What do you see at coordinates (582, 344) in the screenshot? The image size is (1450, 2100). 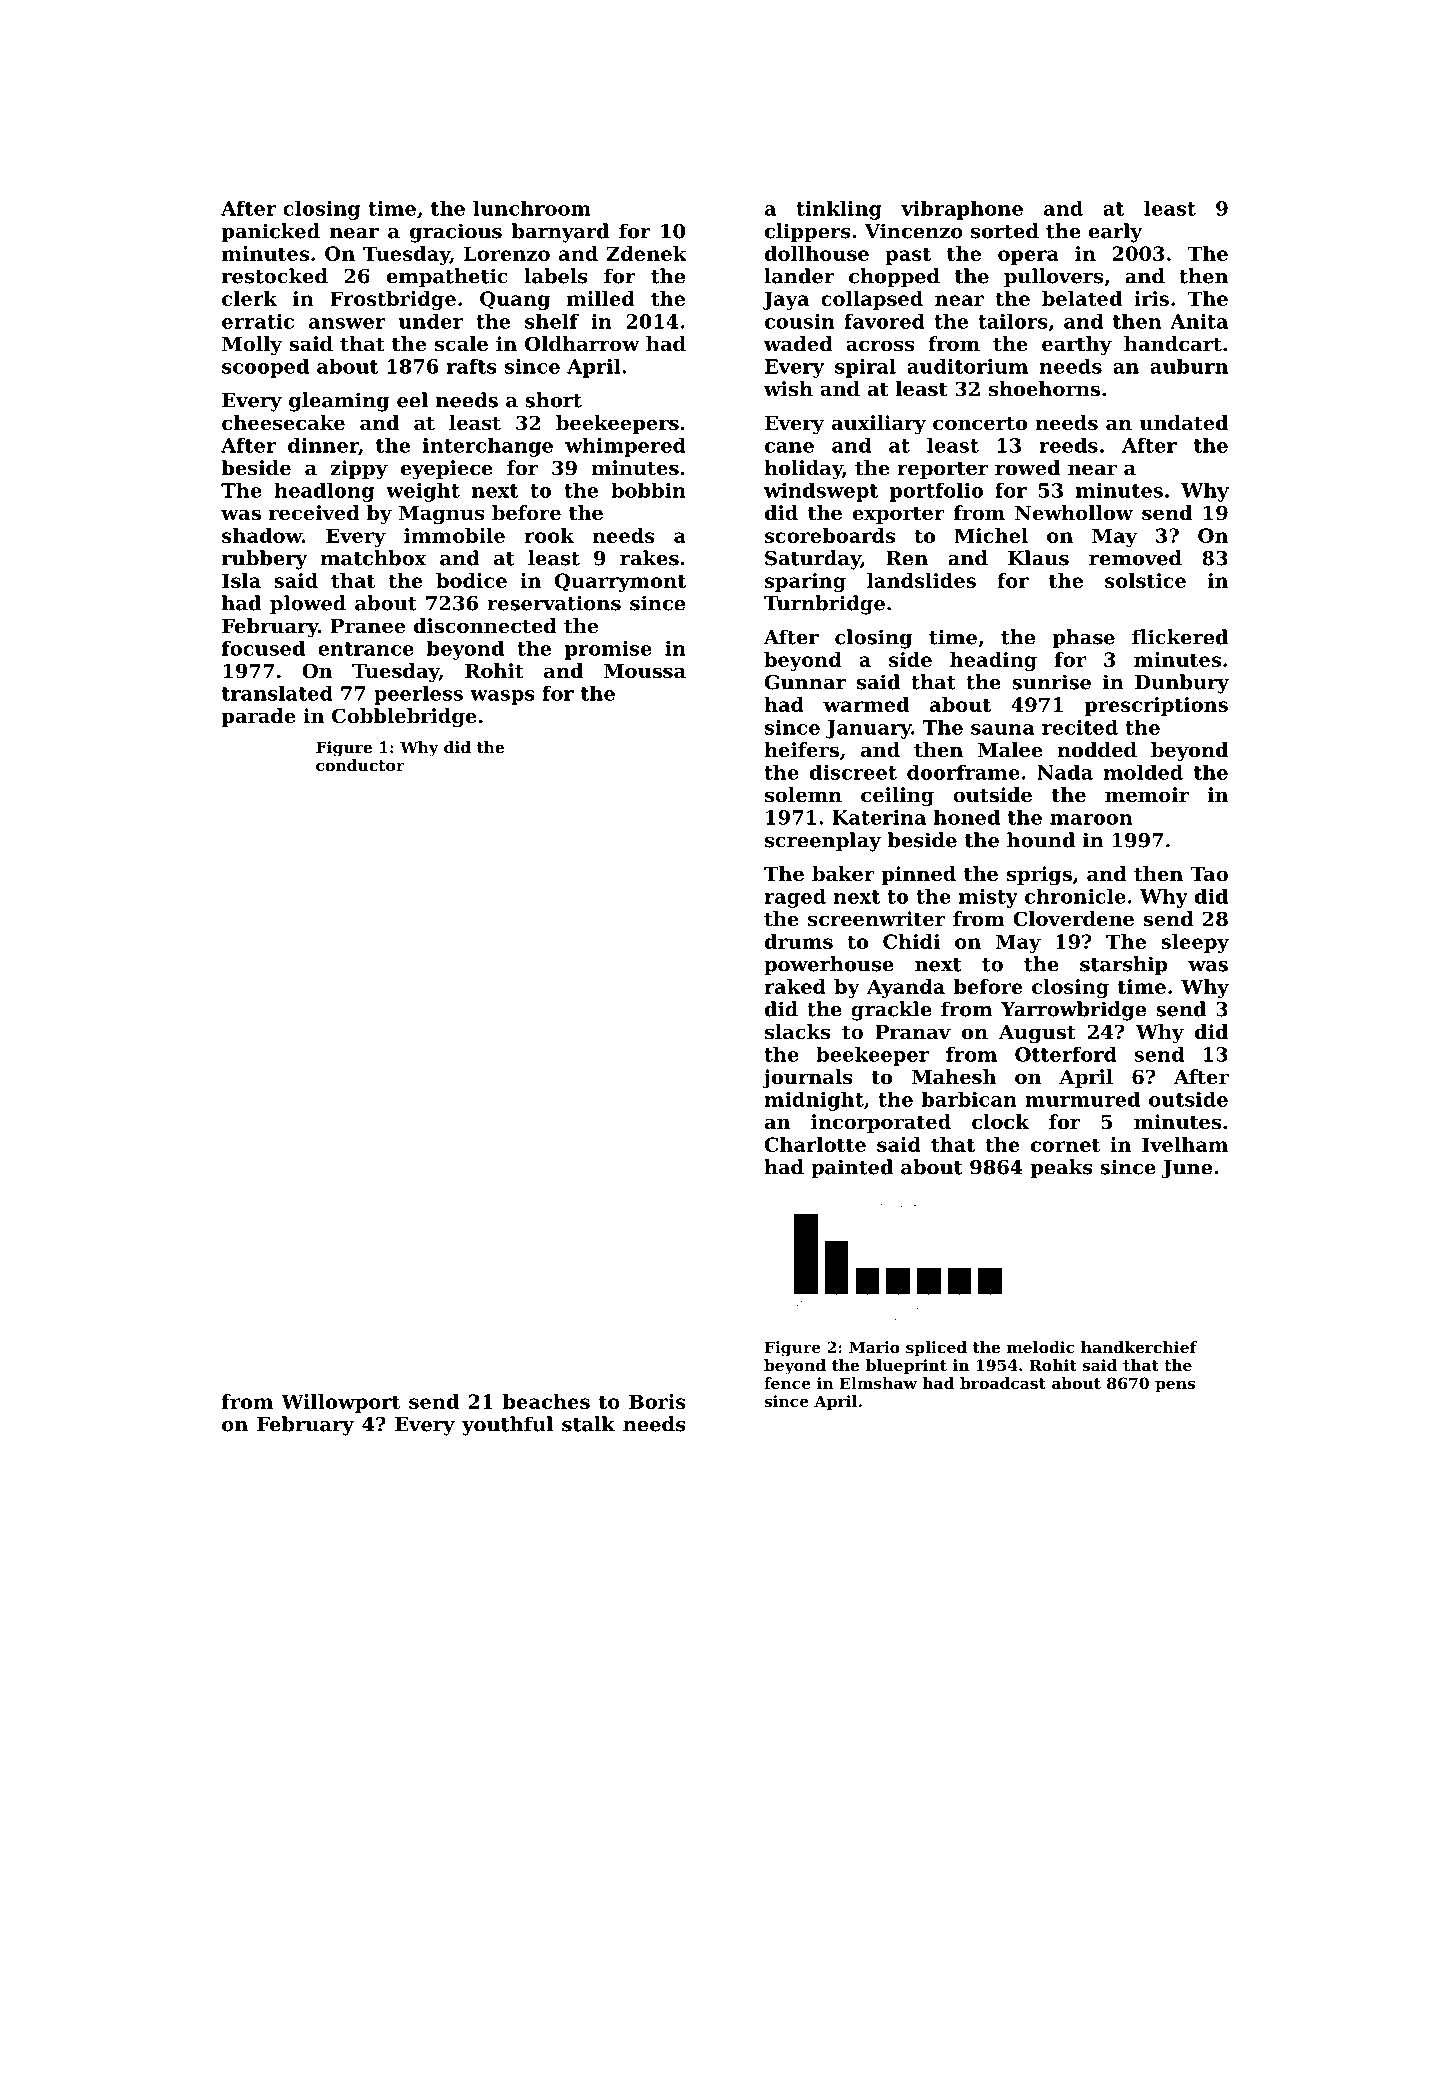 I see `Oldharrow` at bounding box center [582, 344].
